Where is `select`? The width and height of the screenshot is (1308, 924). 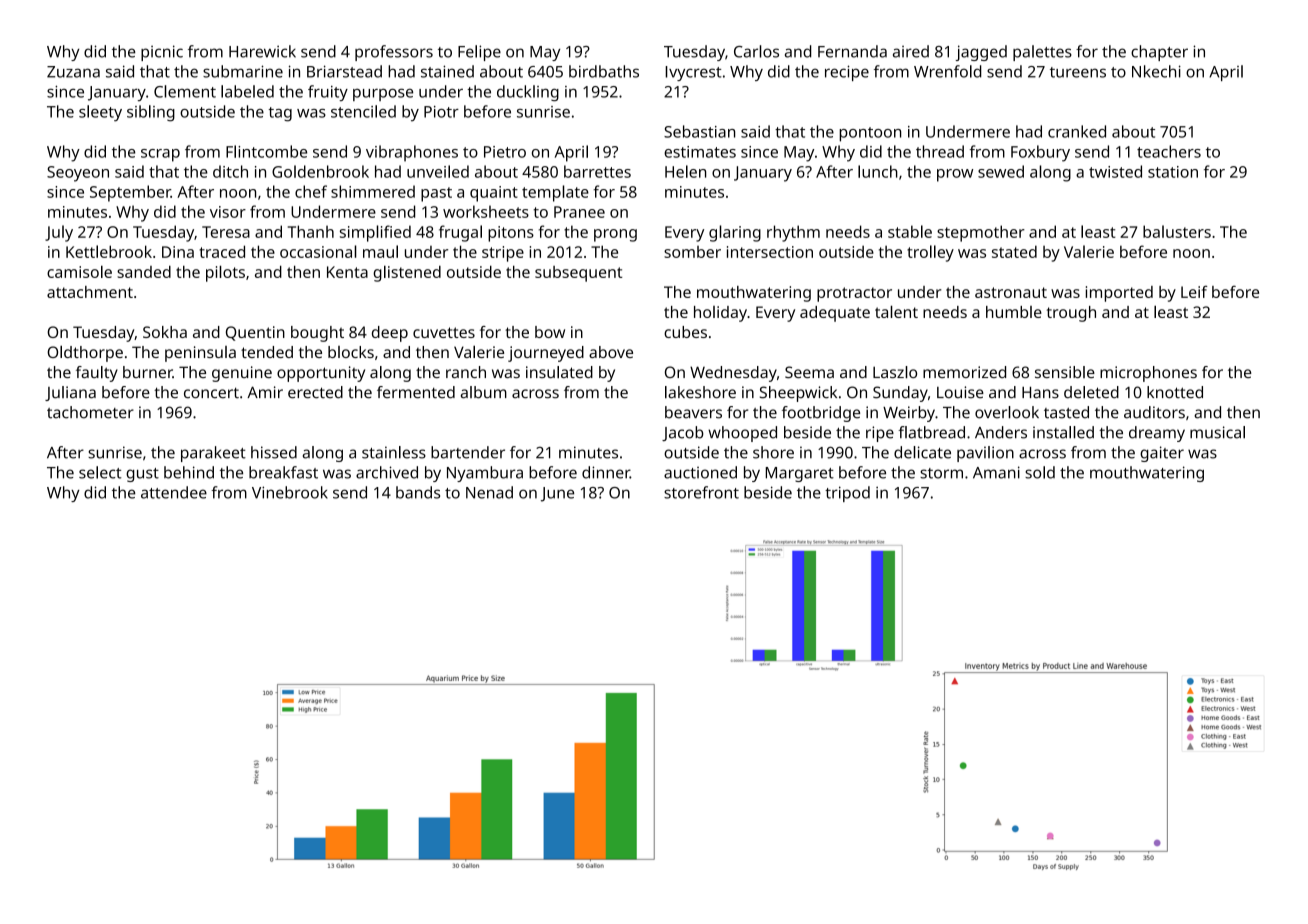 select is located at coordinates (100, 472).
